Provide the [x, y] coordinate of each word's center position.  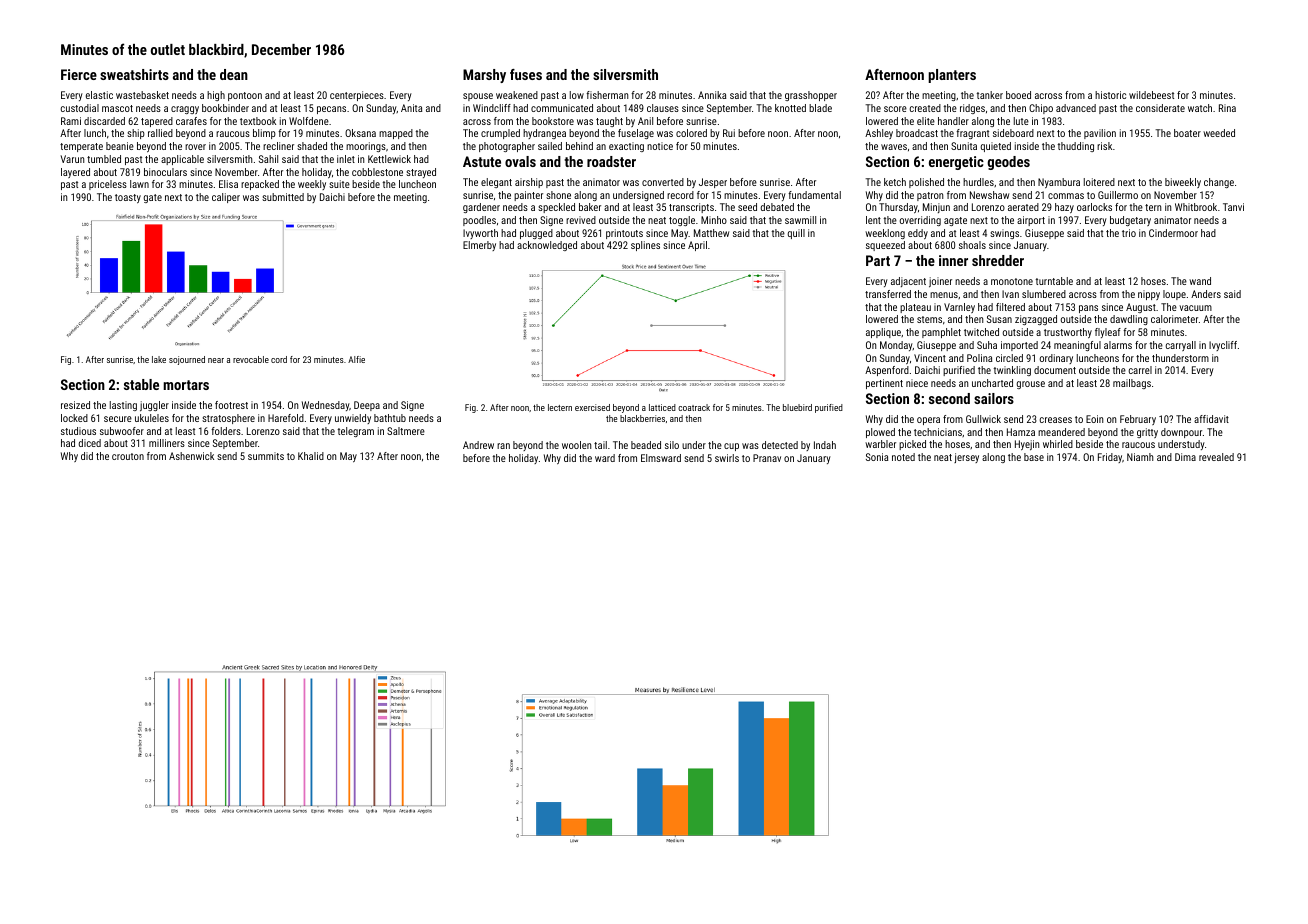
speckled [556, 208]
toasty [128, 198]
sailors [994, 398]
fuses [526, 74]
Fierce [79, 74]
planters [952, 76]
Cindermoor [1173, 233]
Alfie [356, 359]
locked [74, 418]
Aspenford [887, 371]
